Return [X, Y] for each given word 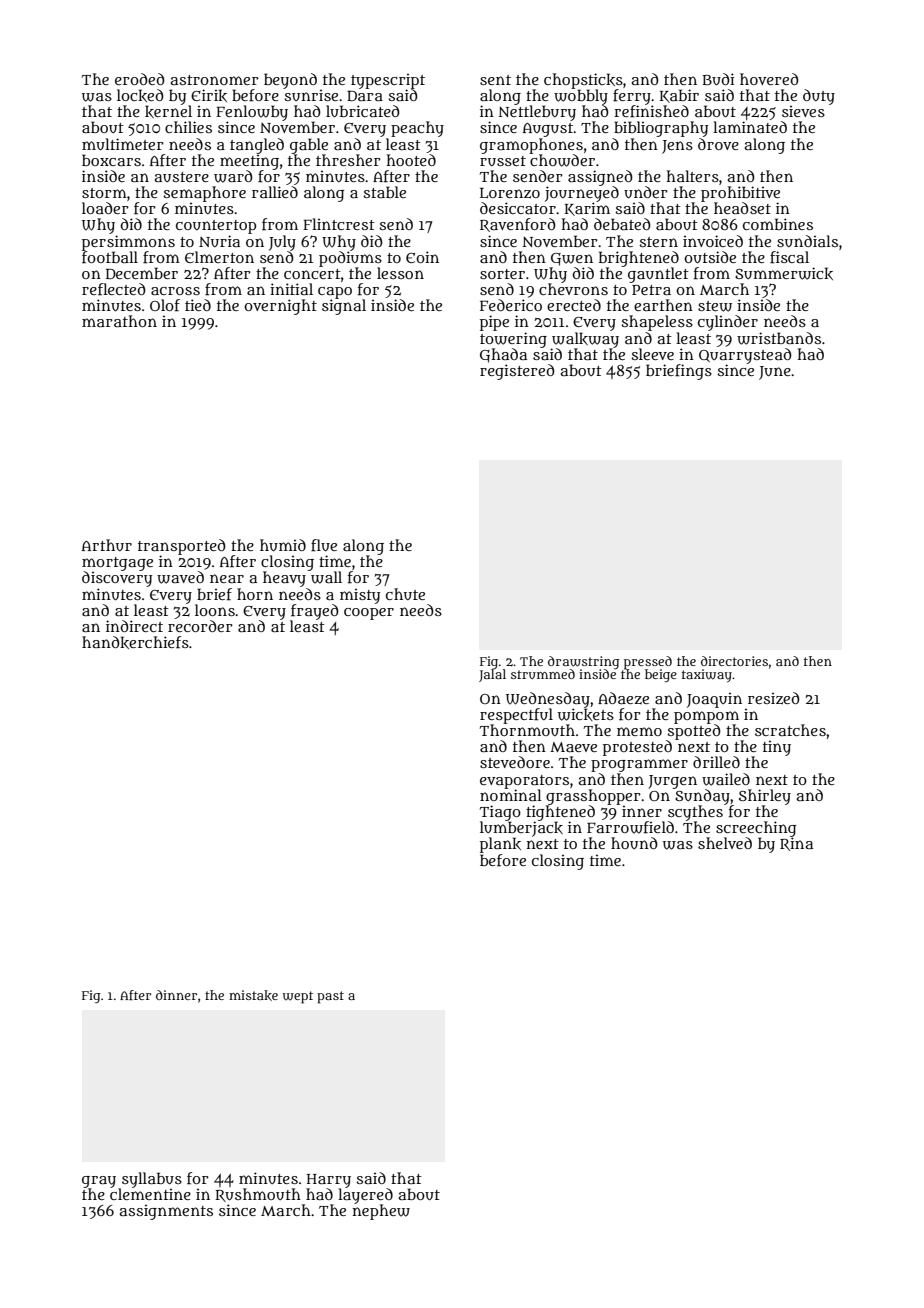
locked [140, 95]
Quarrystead [745, 356]
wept [298, 997]
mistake [253, 995]
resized [774, 698]
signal [344, 307]
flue [324, 545]
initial [291, 289]
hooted [411, 160]
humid [283, 545]
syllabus [152, 1180]
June [775, 373]
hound [634, 843]
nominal [511, 795]
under [646, 192]
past [330, 997]
